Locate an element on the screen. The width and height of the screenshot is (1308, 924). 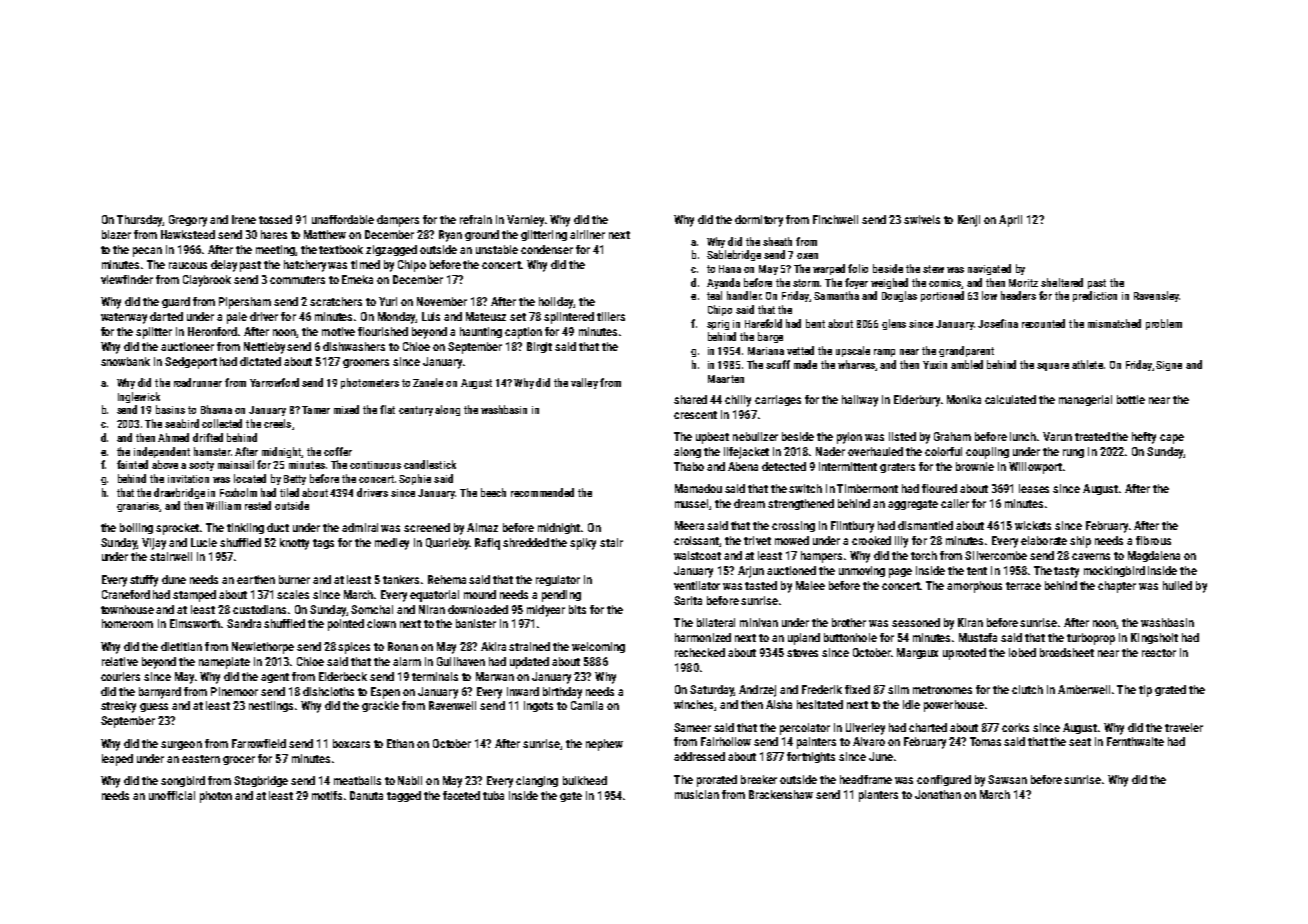
Aisha is located at coordinates (779, 704).
